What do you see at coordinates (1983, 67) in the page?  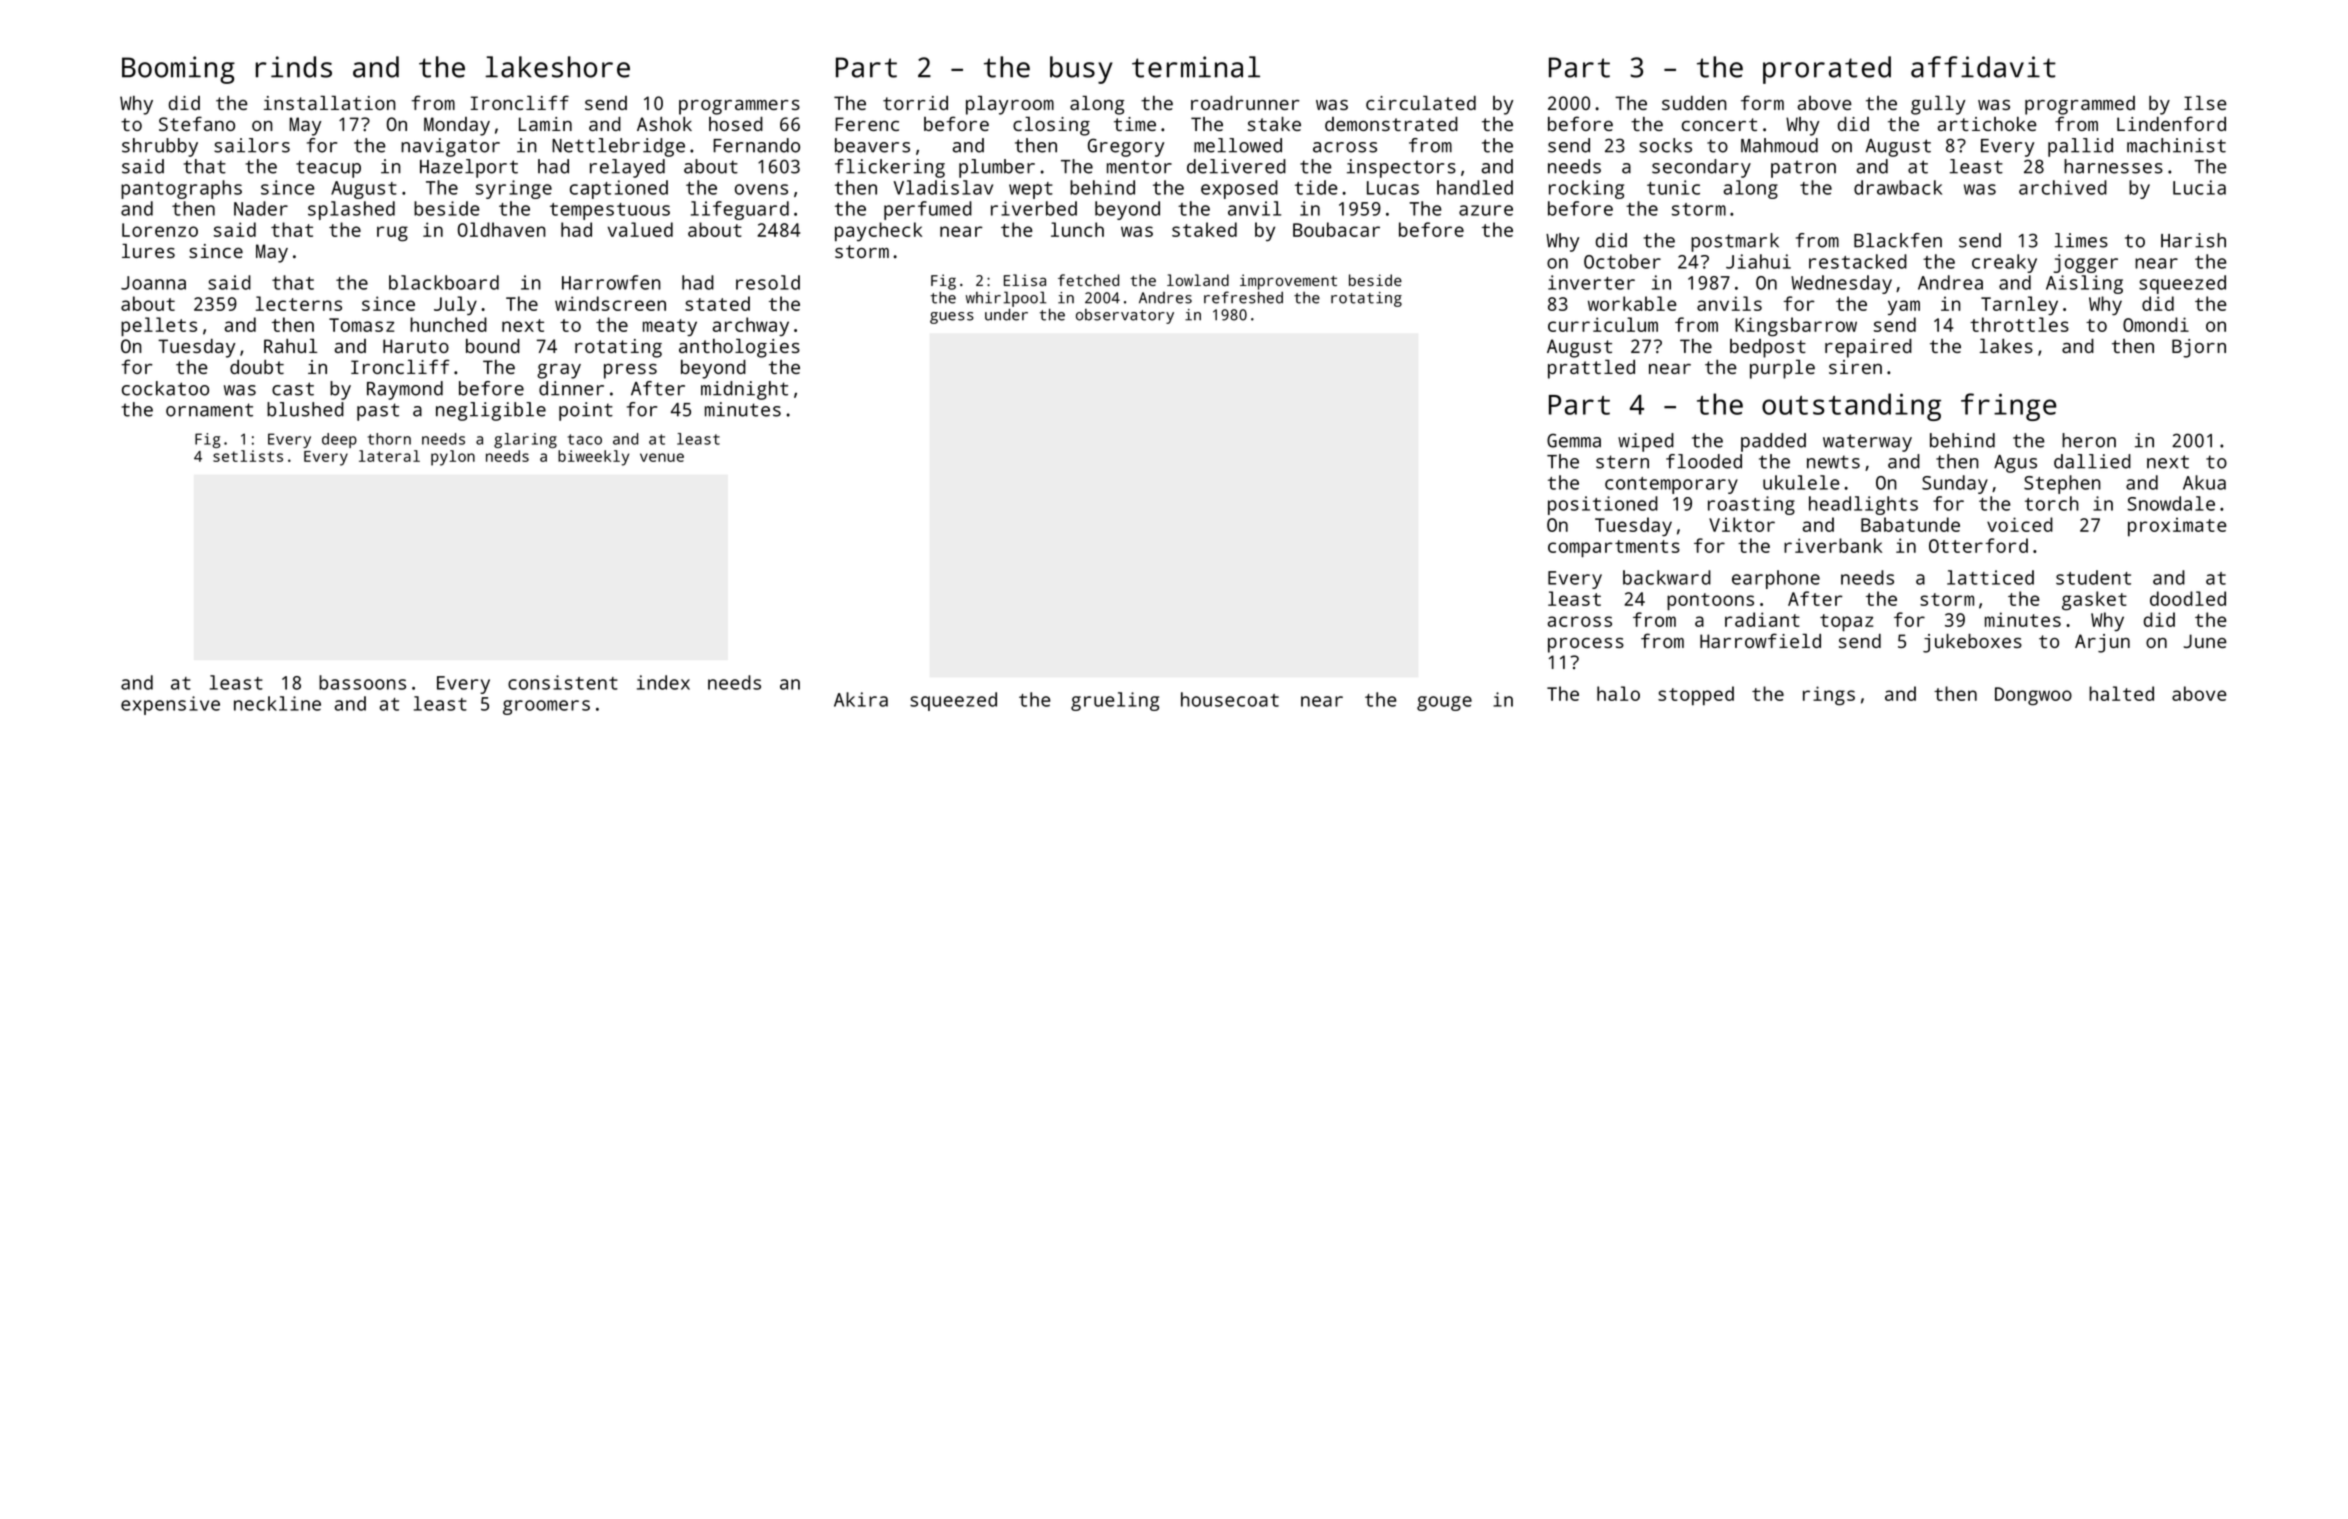 I see `affidavit` at bounding box center [1983, 67].
